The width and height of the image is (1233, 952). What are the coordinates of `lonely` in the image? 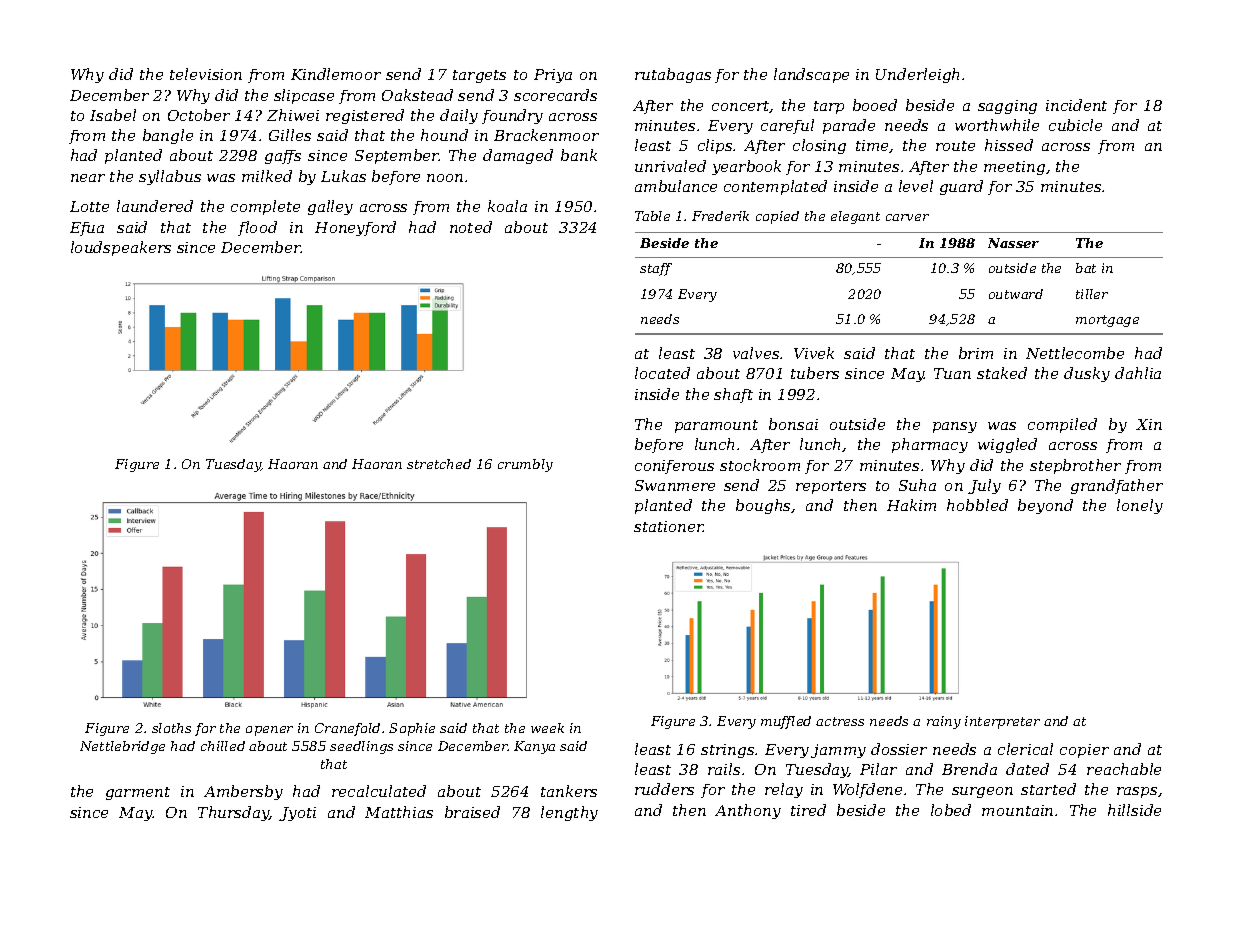 It's located at (1140, 506).
